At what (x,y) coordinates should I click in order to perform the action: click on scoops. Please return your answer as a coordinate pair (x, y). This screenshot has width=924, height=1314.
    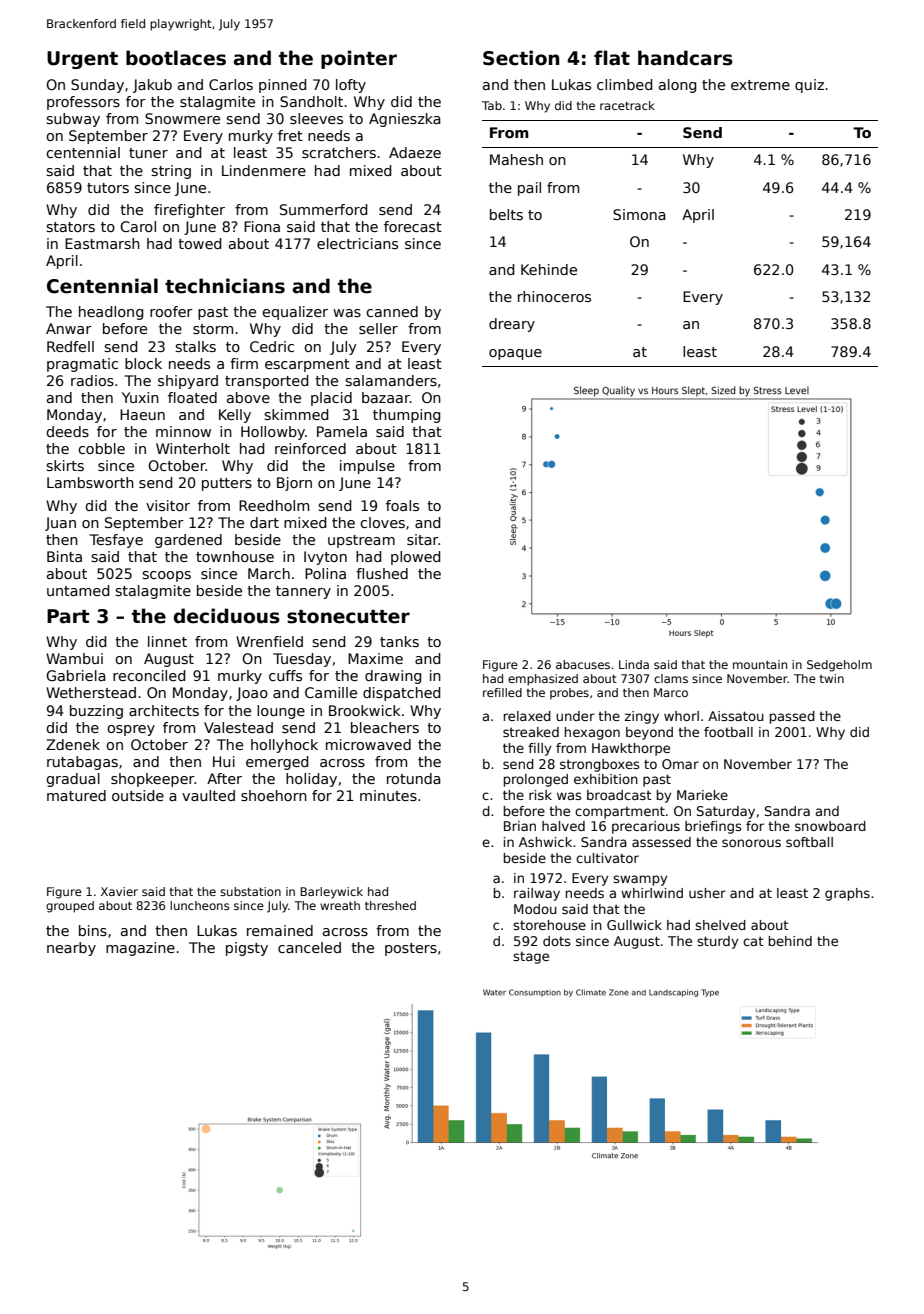
    Looking at the image, I should click on (166, 576).
